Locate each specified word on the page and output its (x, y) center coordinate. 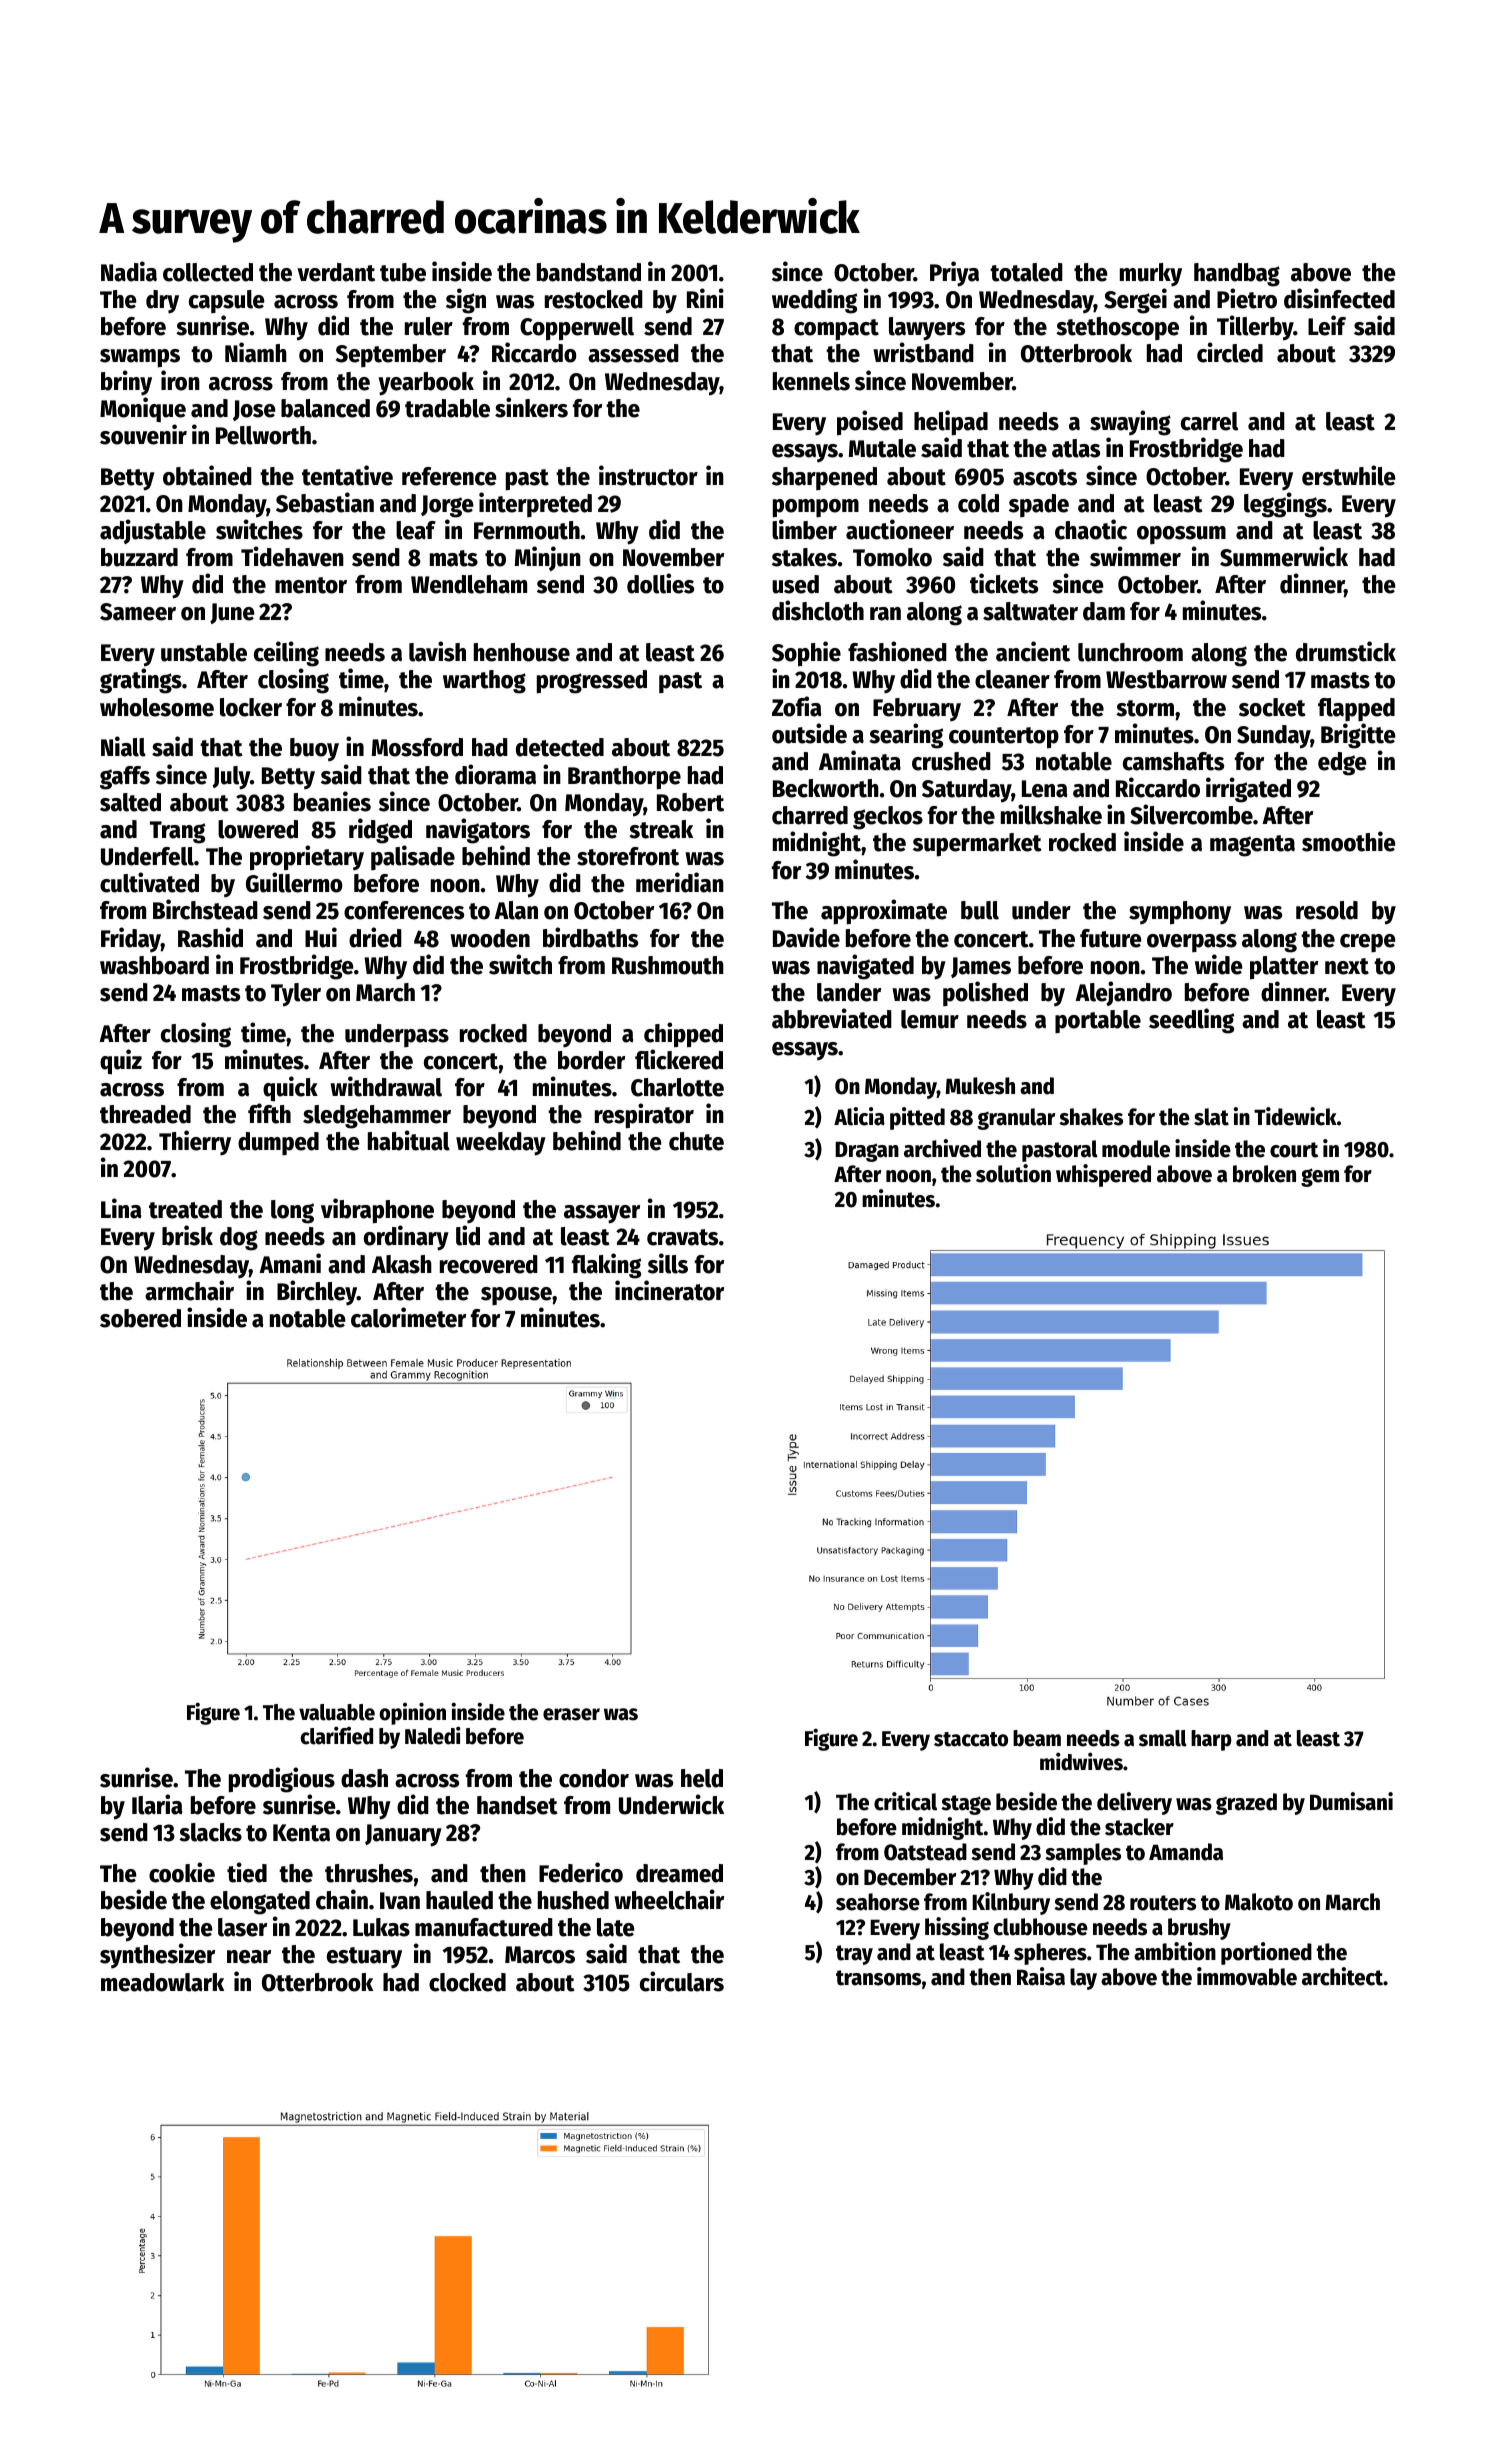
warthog (484, 682)
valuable (337, 1712)
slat (1211, 1117)
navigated (865, 967)
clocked (467, 1982)
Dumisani (1351, 1801)
